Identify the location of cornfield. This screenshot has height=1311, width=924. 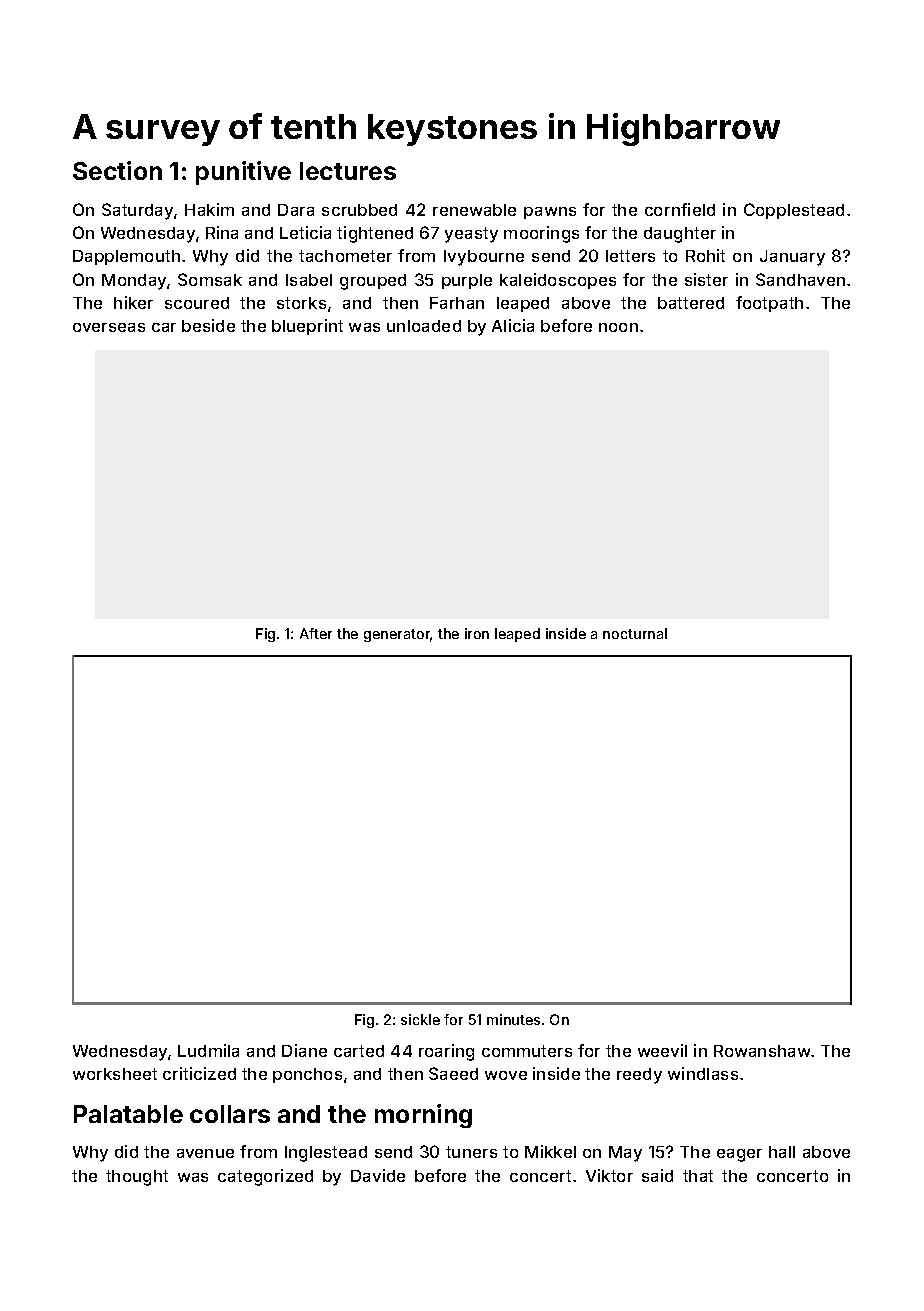
(680, 209).
